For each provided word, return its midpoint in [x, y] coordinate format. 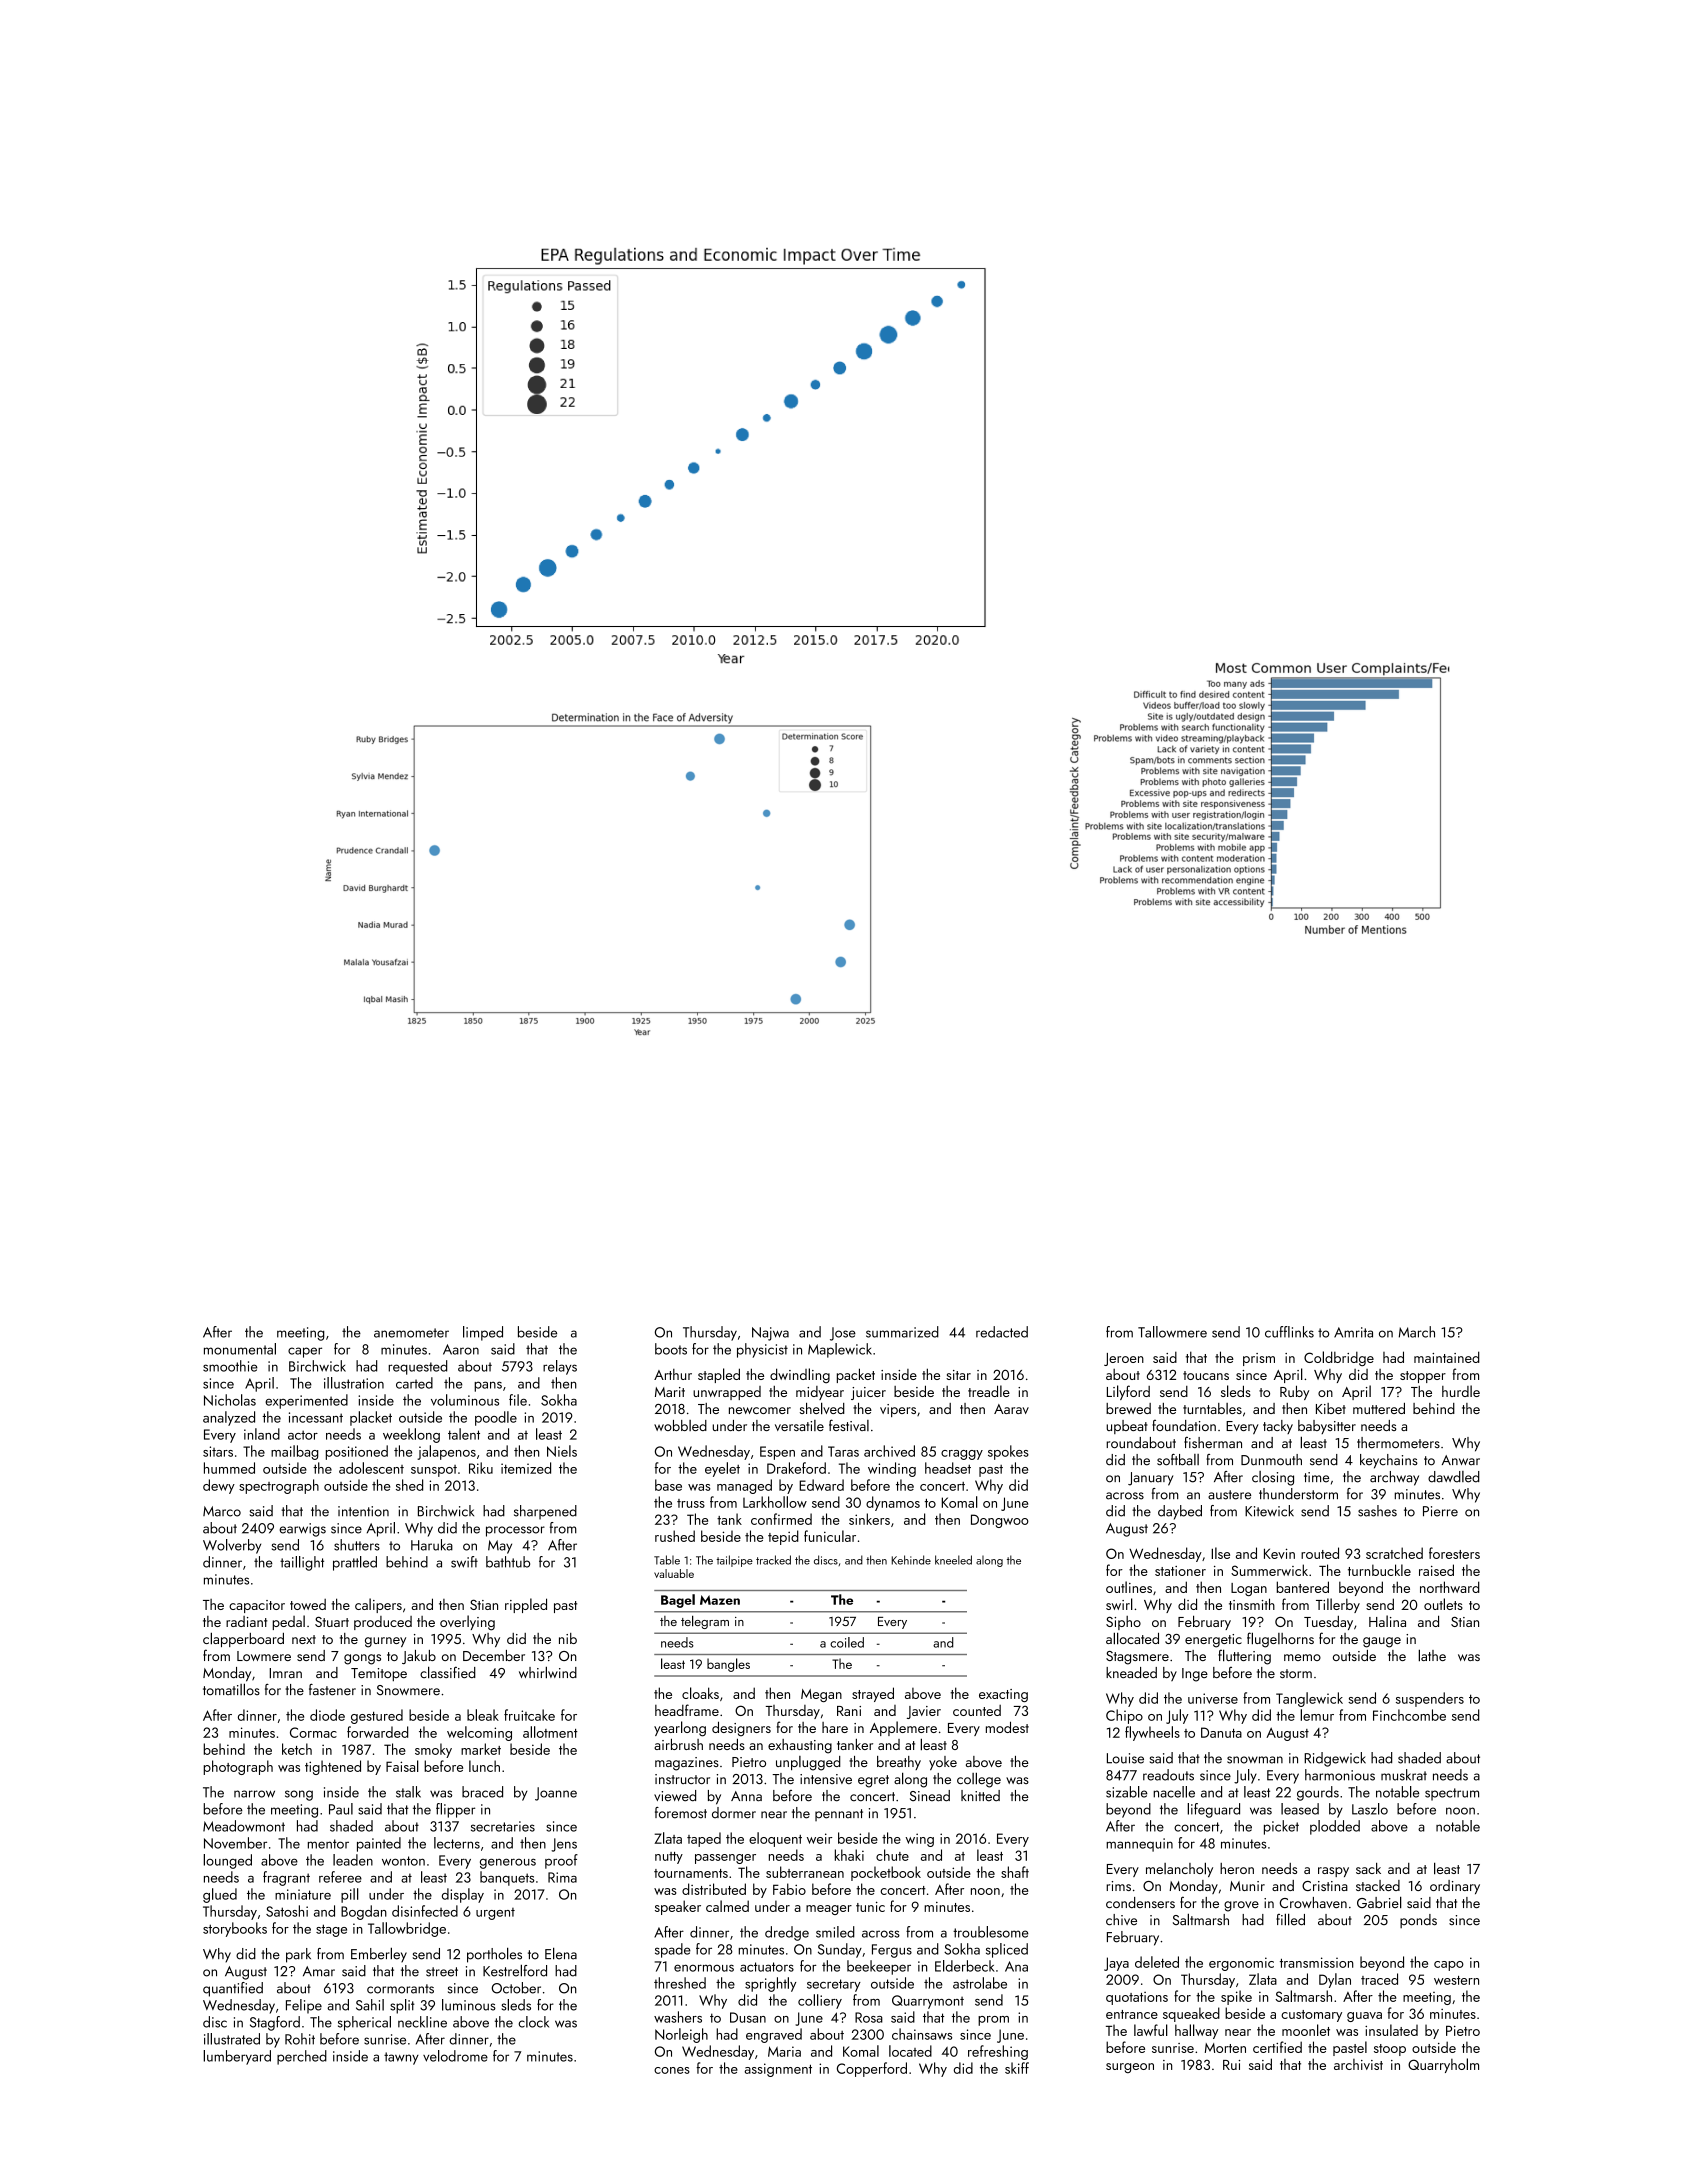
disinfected [425, 1911]
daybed [1180, 1512]
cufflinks [1289, 1332]
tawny [401, 2058]
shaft [1015, 1872]
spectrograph [279, 1486]
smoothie [230, 1366]
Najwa [770, 1334]
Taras [843, 1451]
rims [1118, 1886]
